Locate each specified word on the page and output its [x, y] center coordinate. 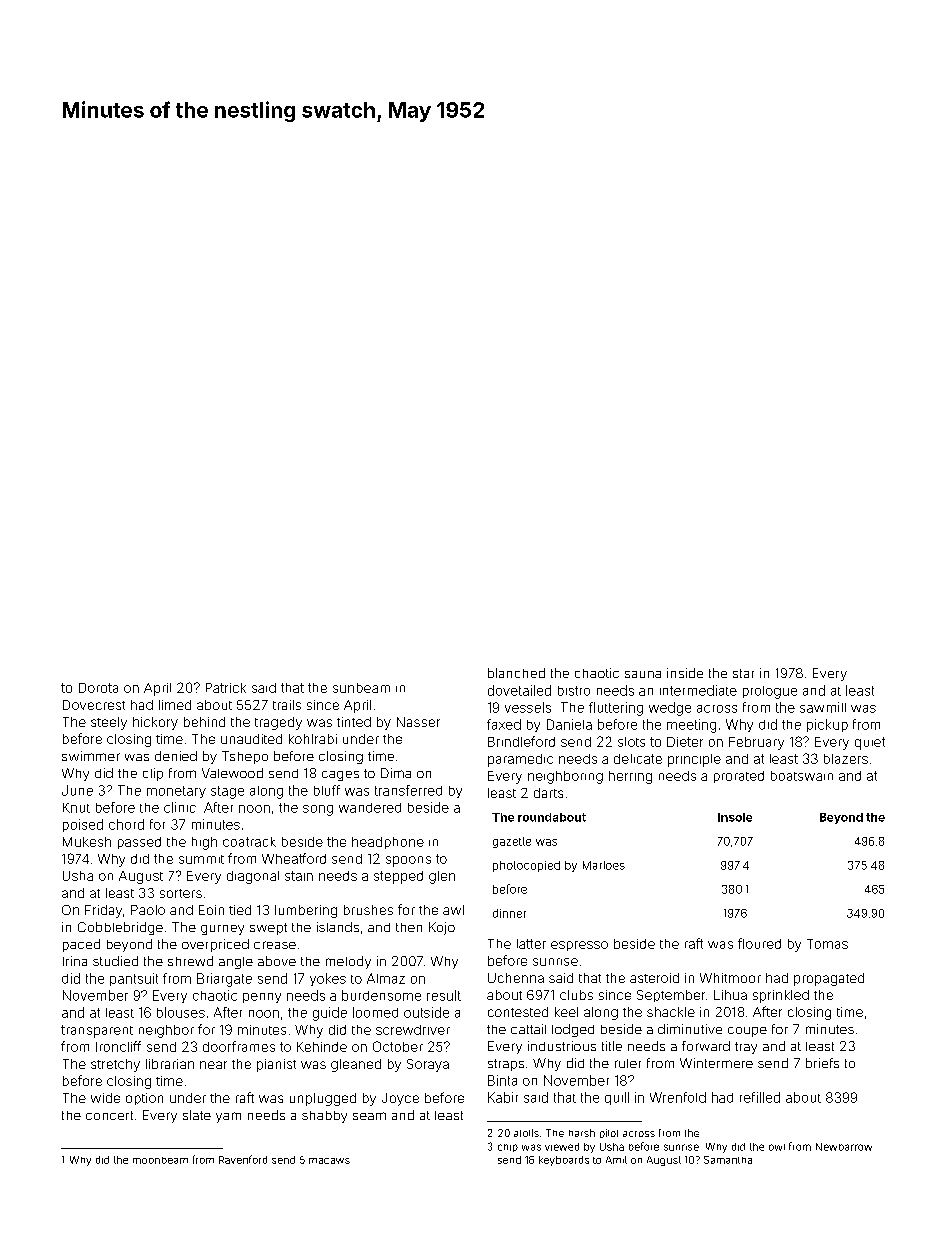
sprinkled [781, 996]
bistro [574, 691]
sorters [181, 893]
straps [506, 1065]
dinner [509, 913]
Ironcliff [118, 1046]
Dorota [98, 688]
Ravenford [243, 1159]
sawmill [823, 707]
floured [759, 943]
